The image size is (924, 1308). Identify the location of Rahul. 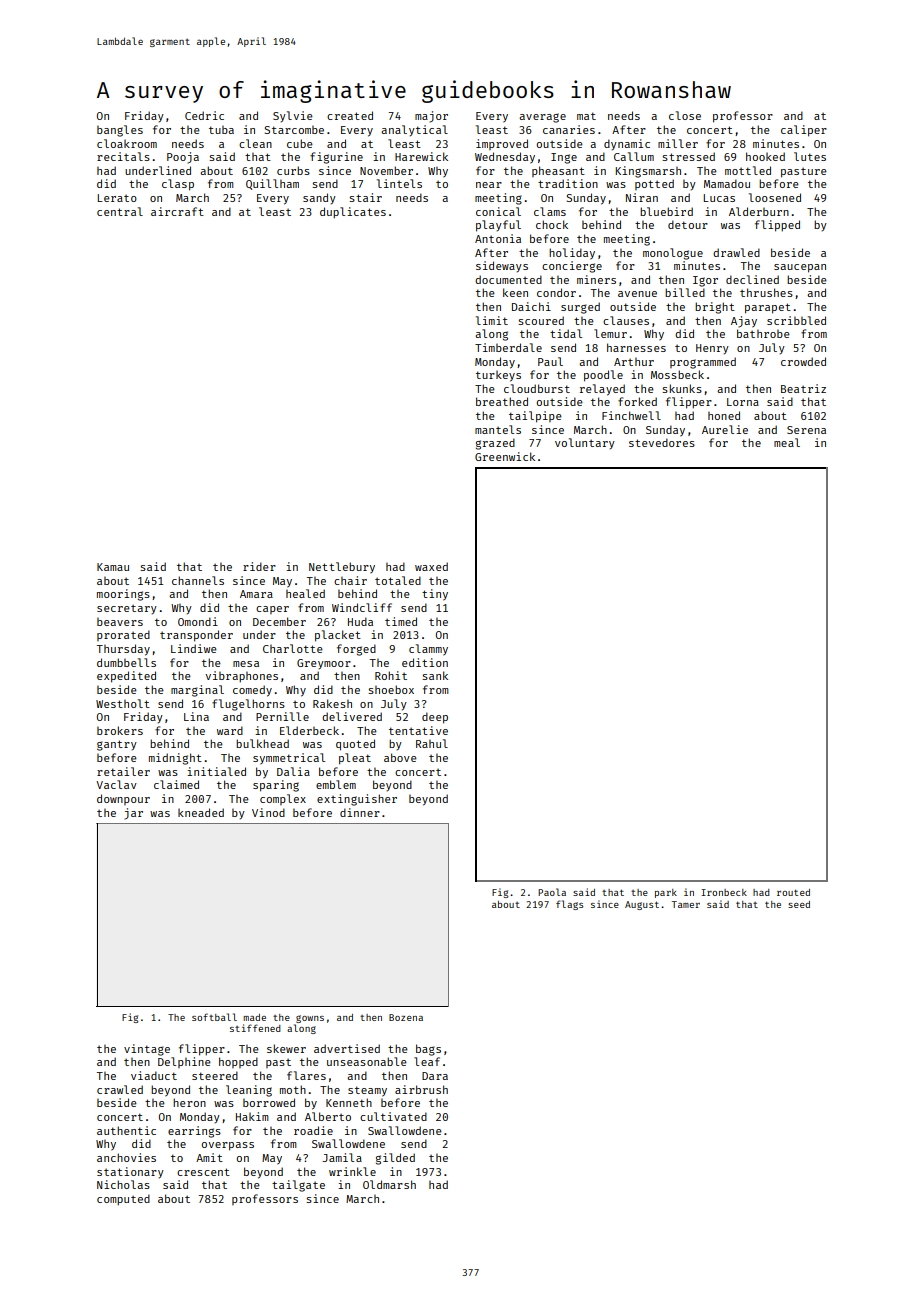
(432, 743).
